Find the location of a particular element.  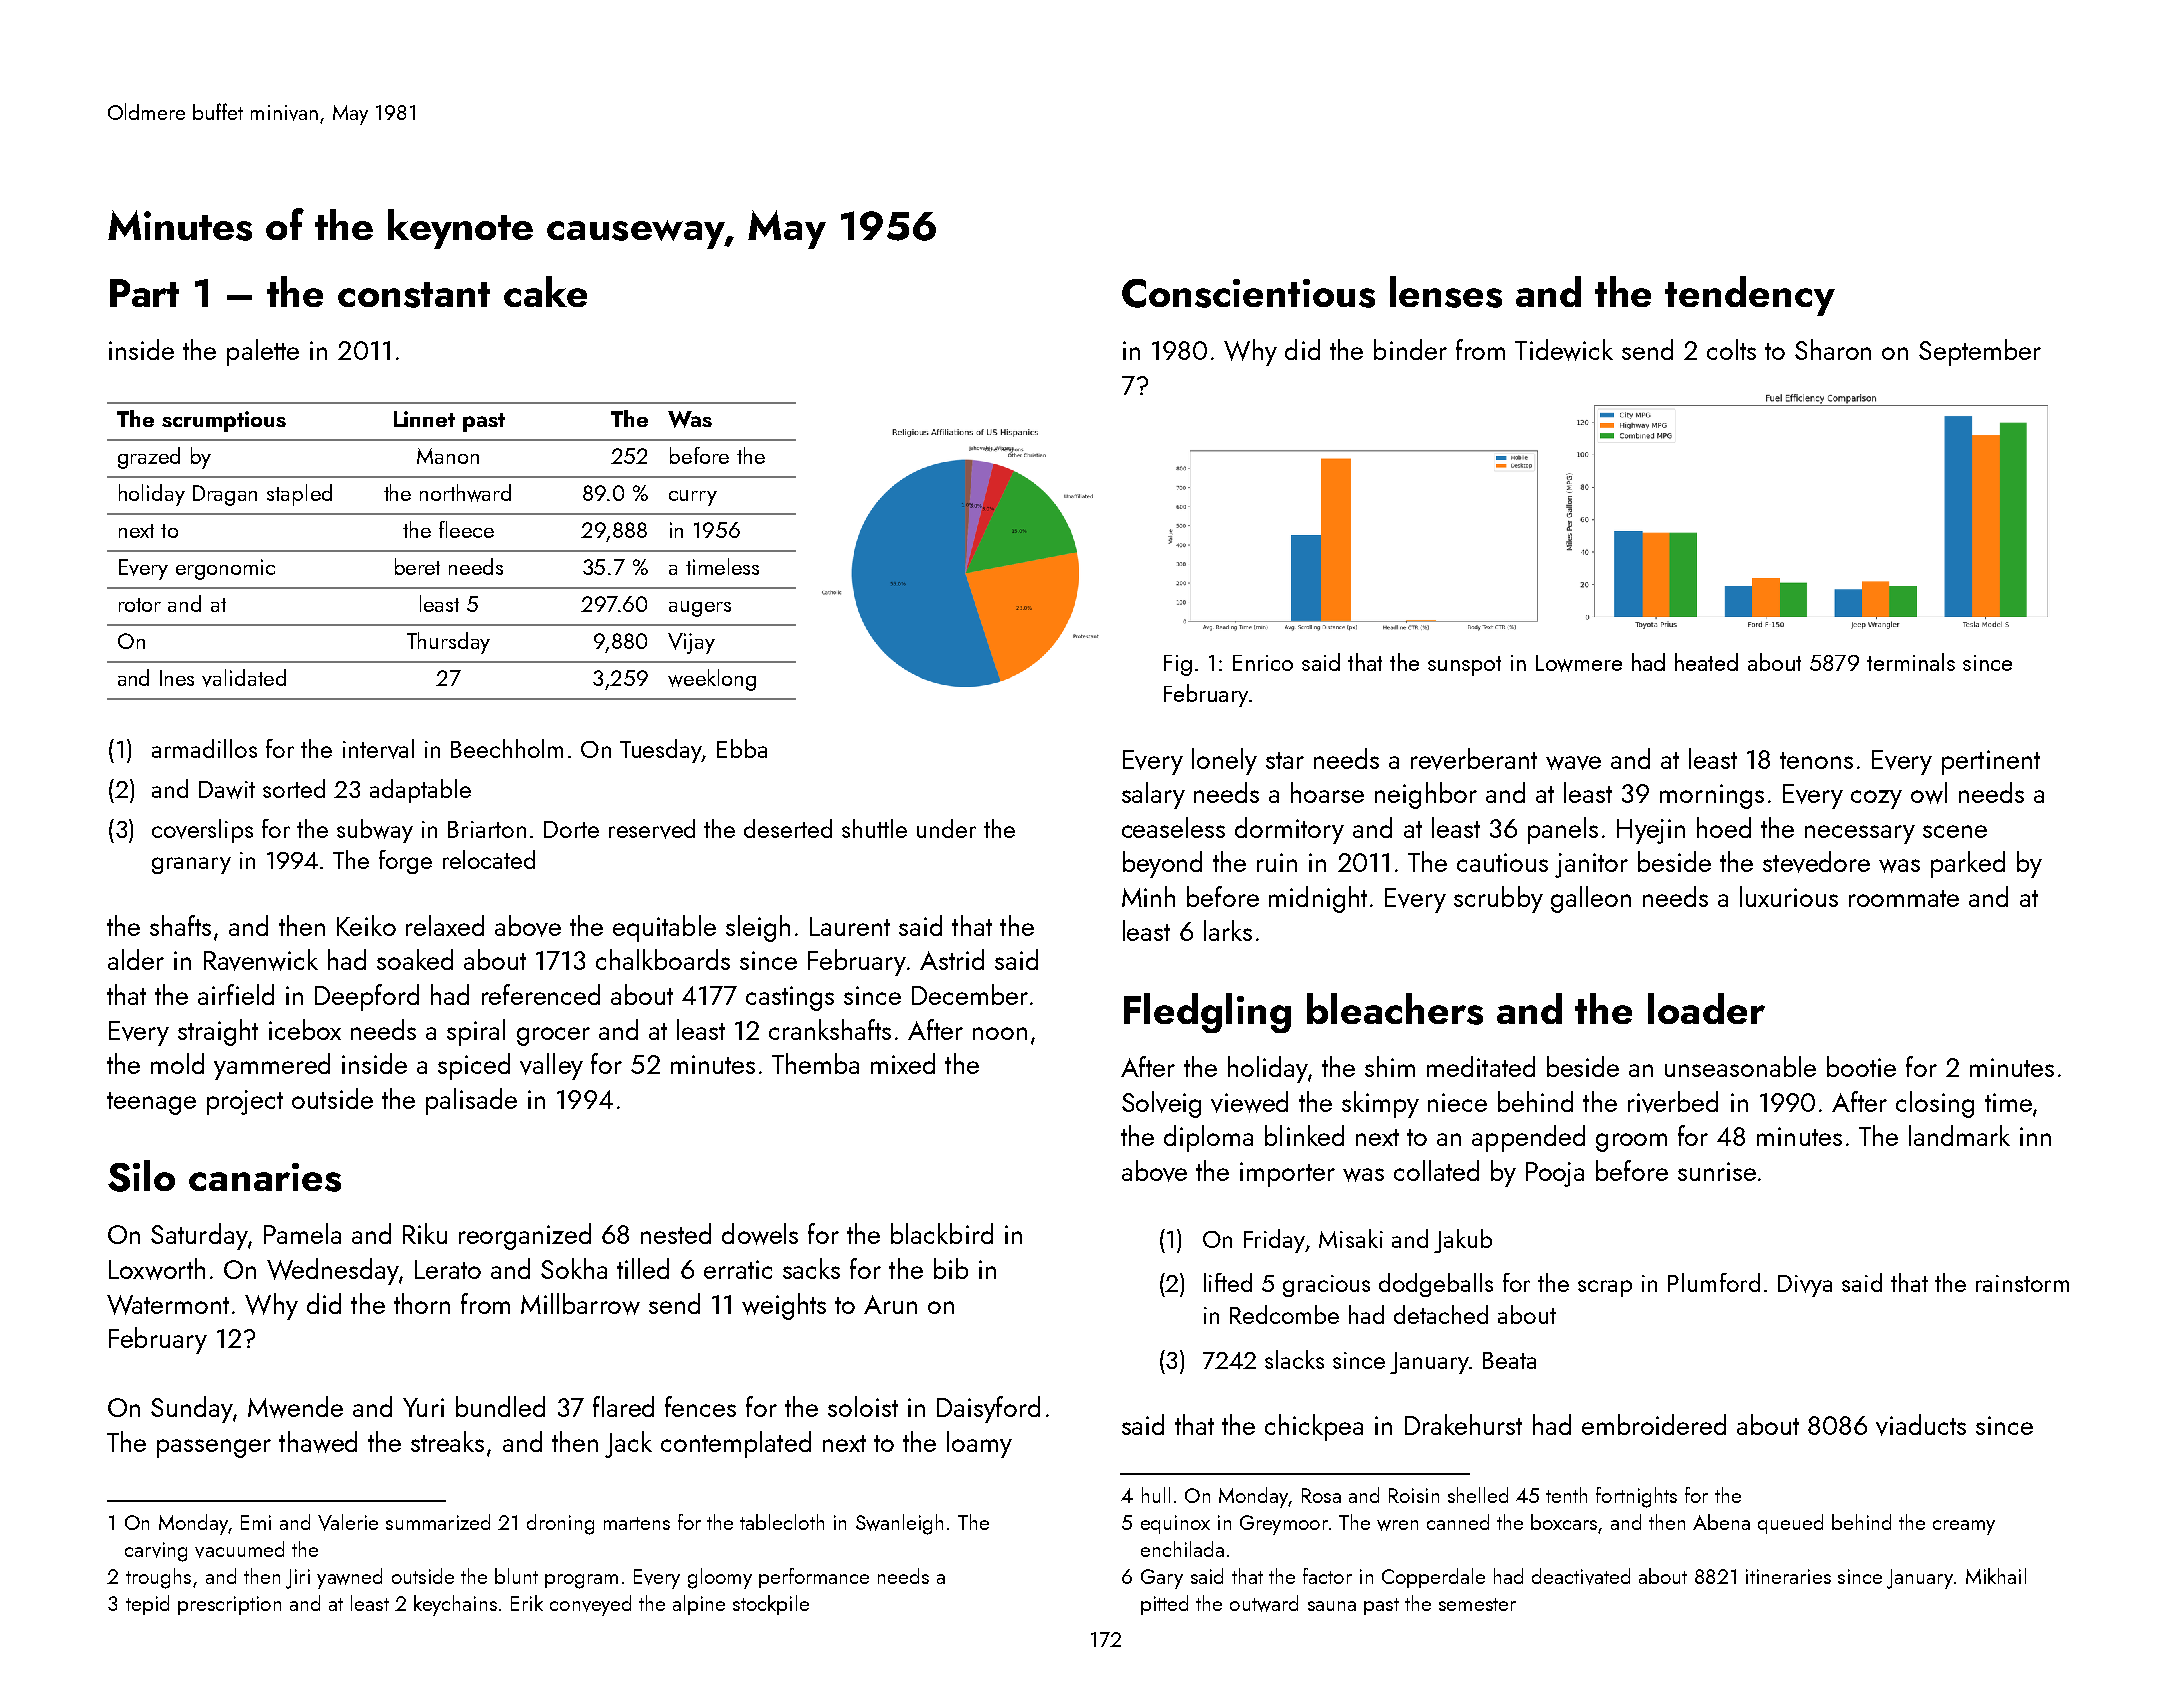

closing is located at coordinates (1935, 1104).
